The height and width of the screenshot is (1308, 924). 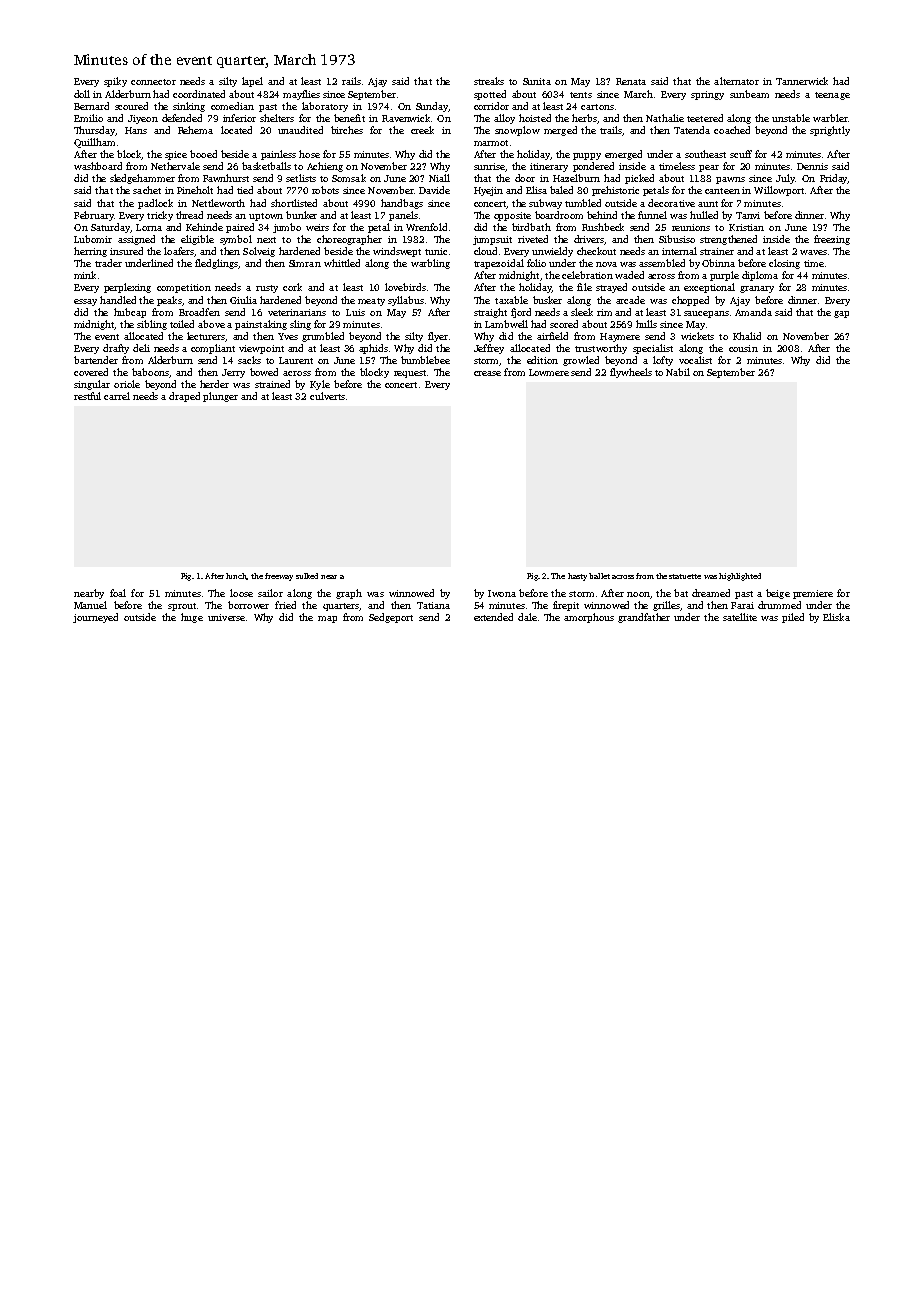 What do you see at coordinates (239, 118) in the screenshot?
I see `inferior` at bounding box center [239, 118].
